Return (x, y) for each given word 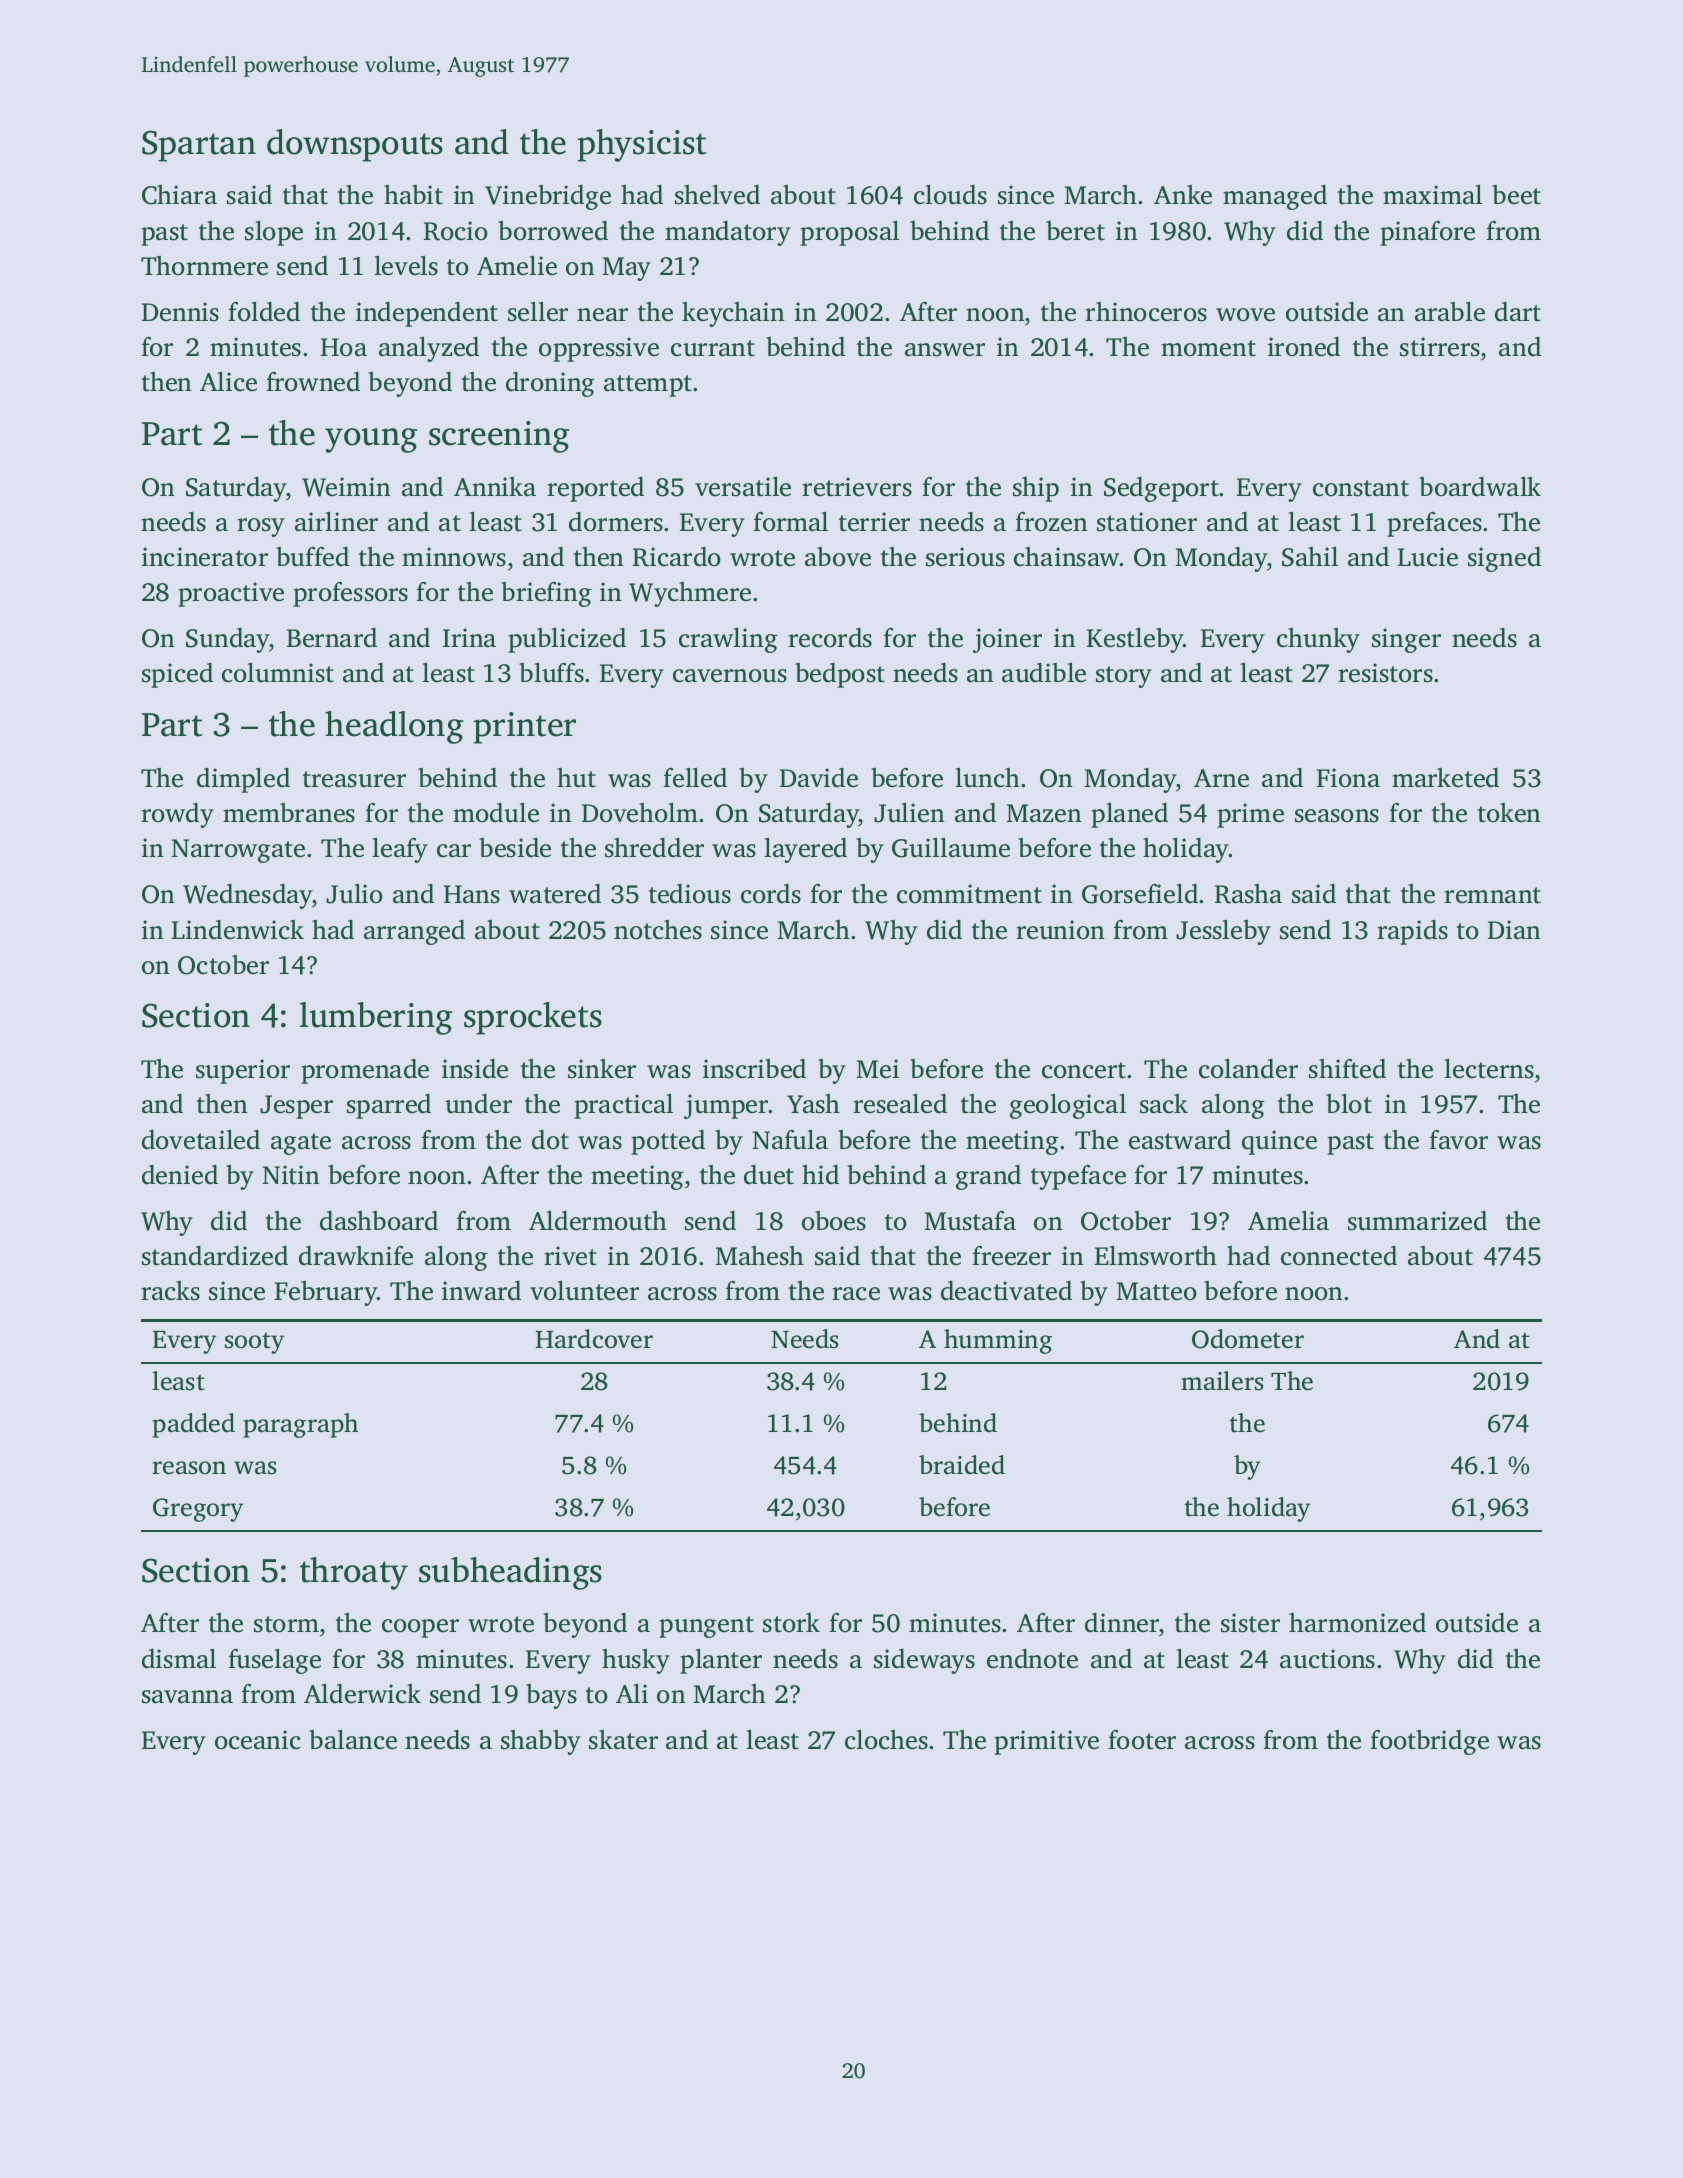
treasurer (354, 779)
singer (1406, 640)
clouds (950, 194)
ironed (1304, 347)
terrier (874, 522)
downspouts (355, 145)
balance (353, 1739)
